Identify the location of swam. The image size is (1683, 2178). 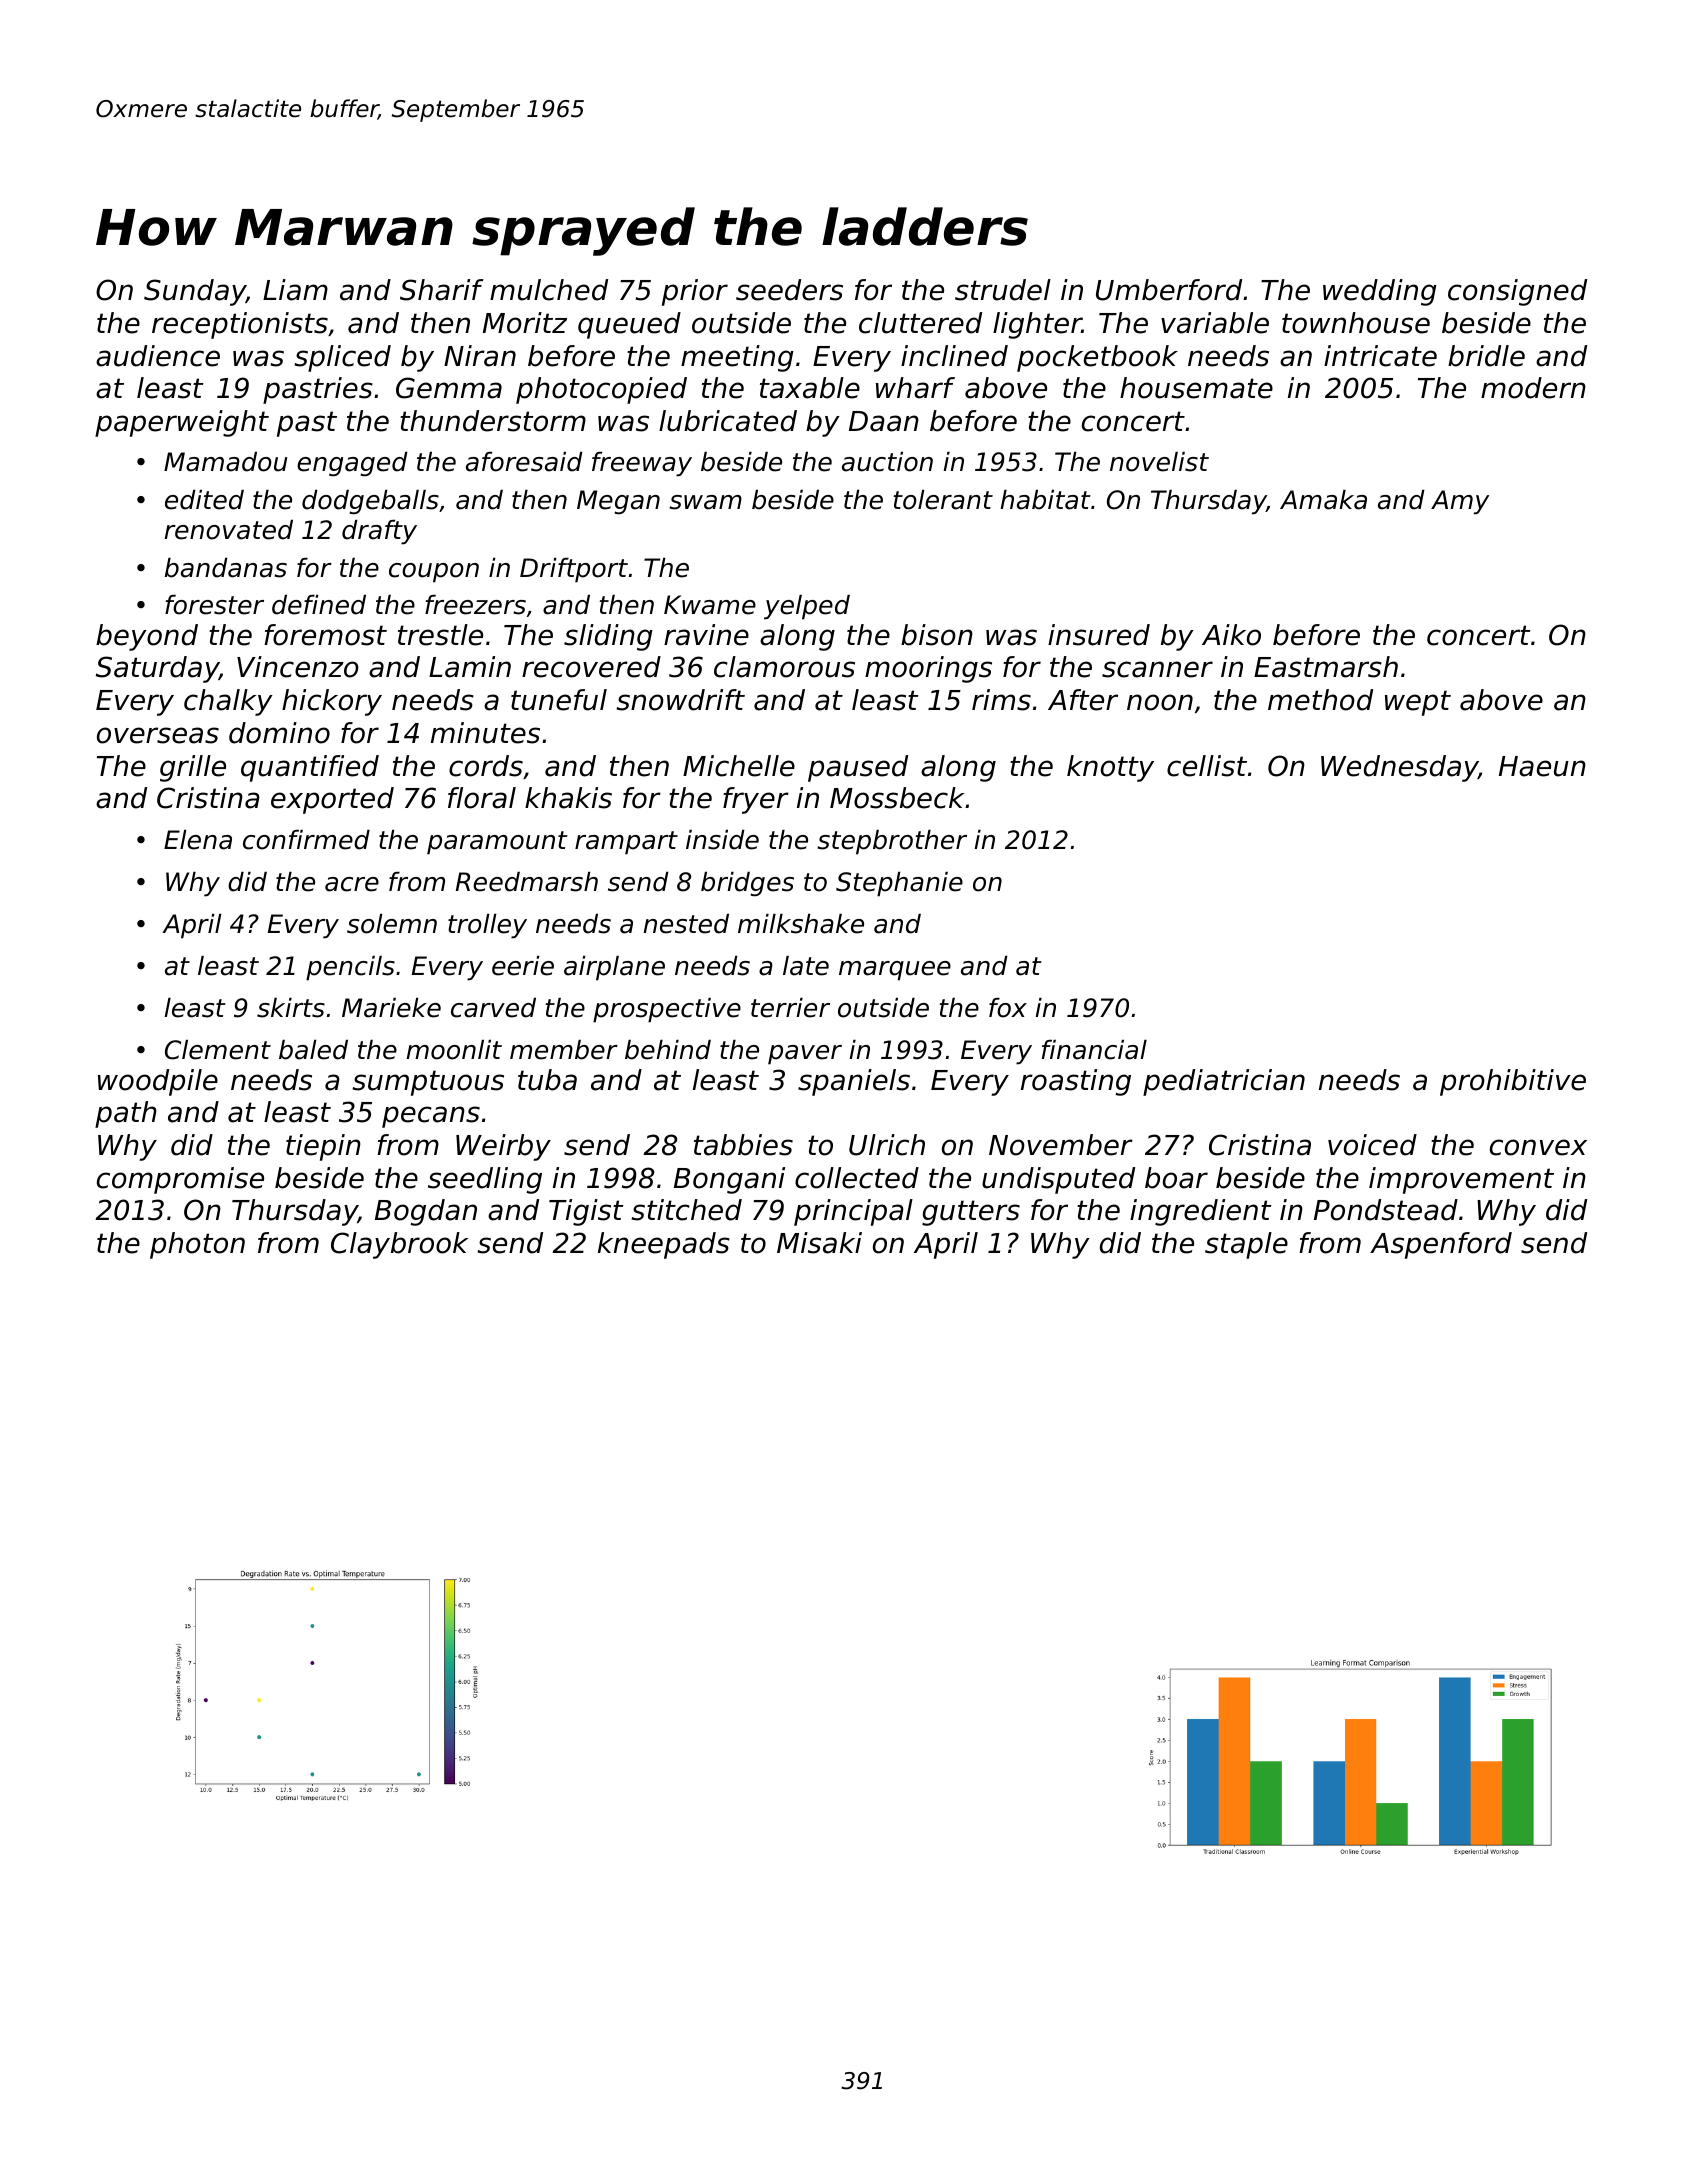
(705, 502).
